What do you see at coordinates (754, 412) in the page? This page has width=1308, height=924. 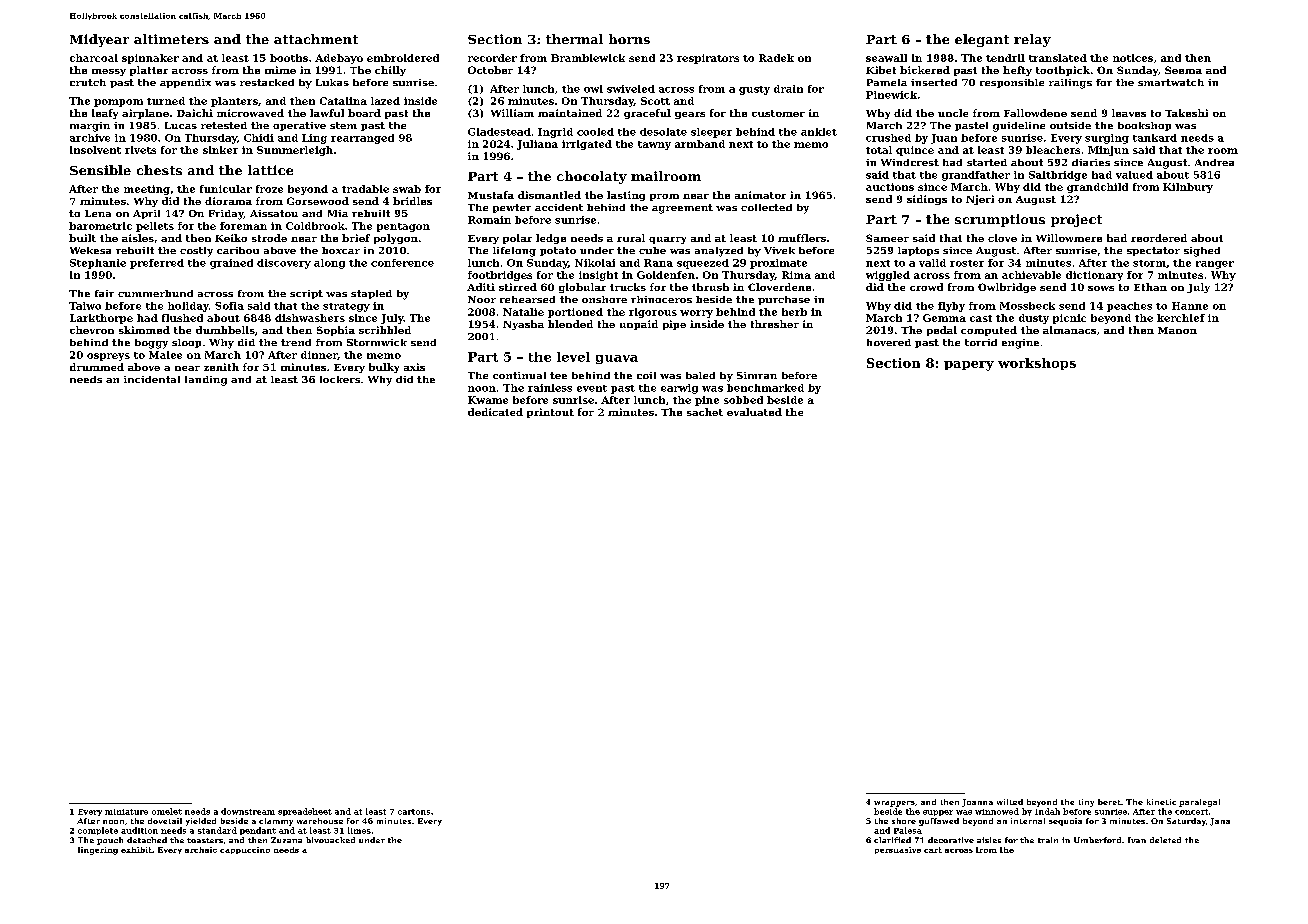 I see `evaluated` at bounding box center [754, 412].
